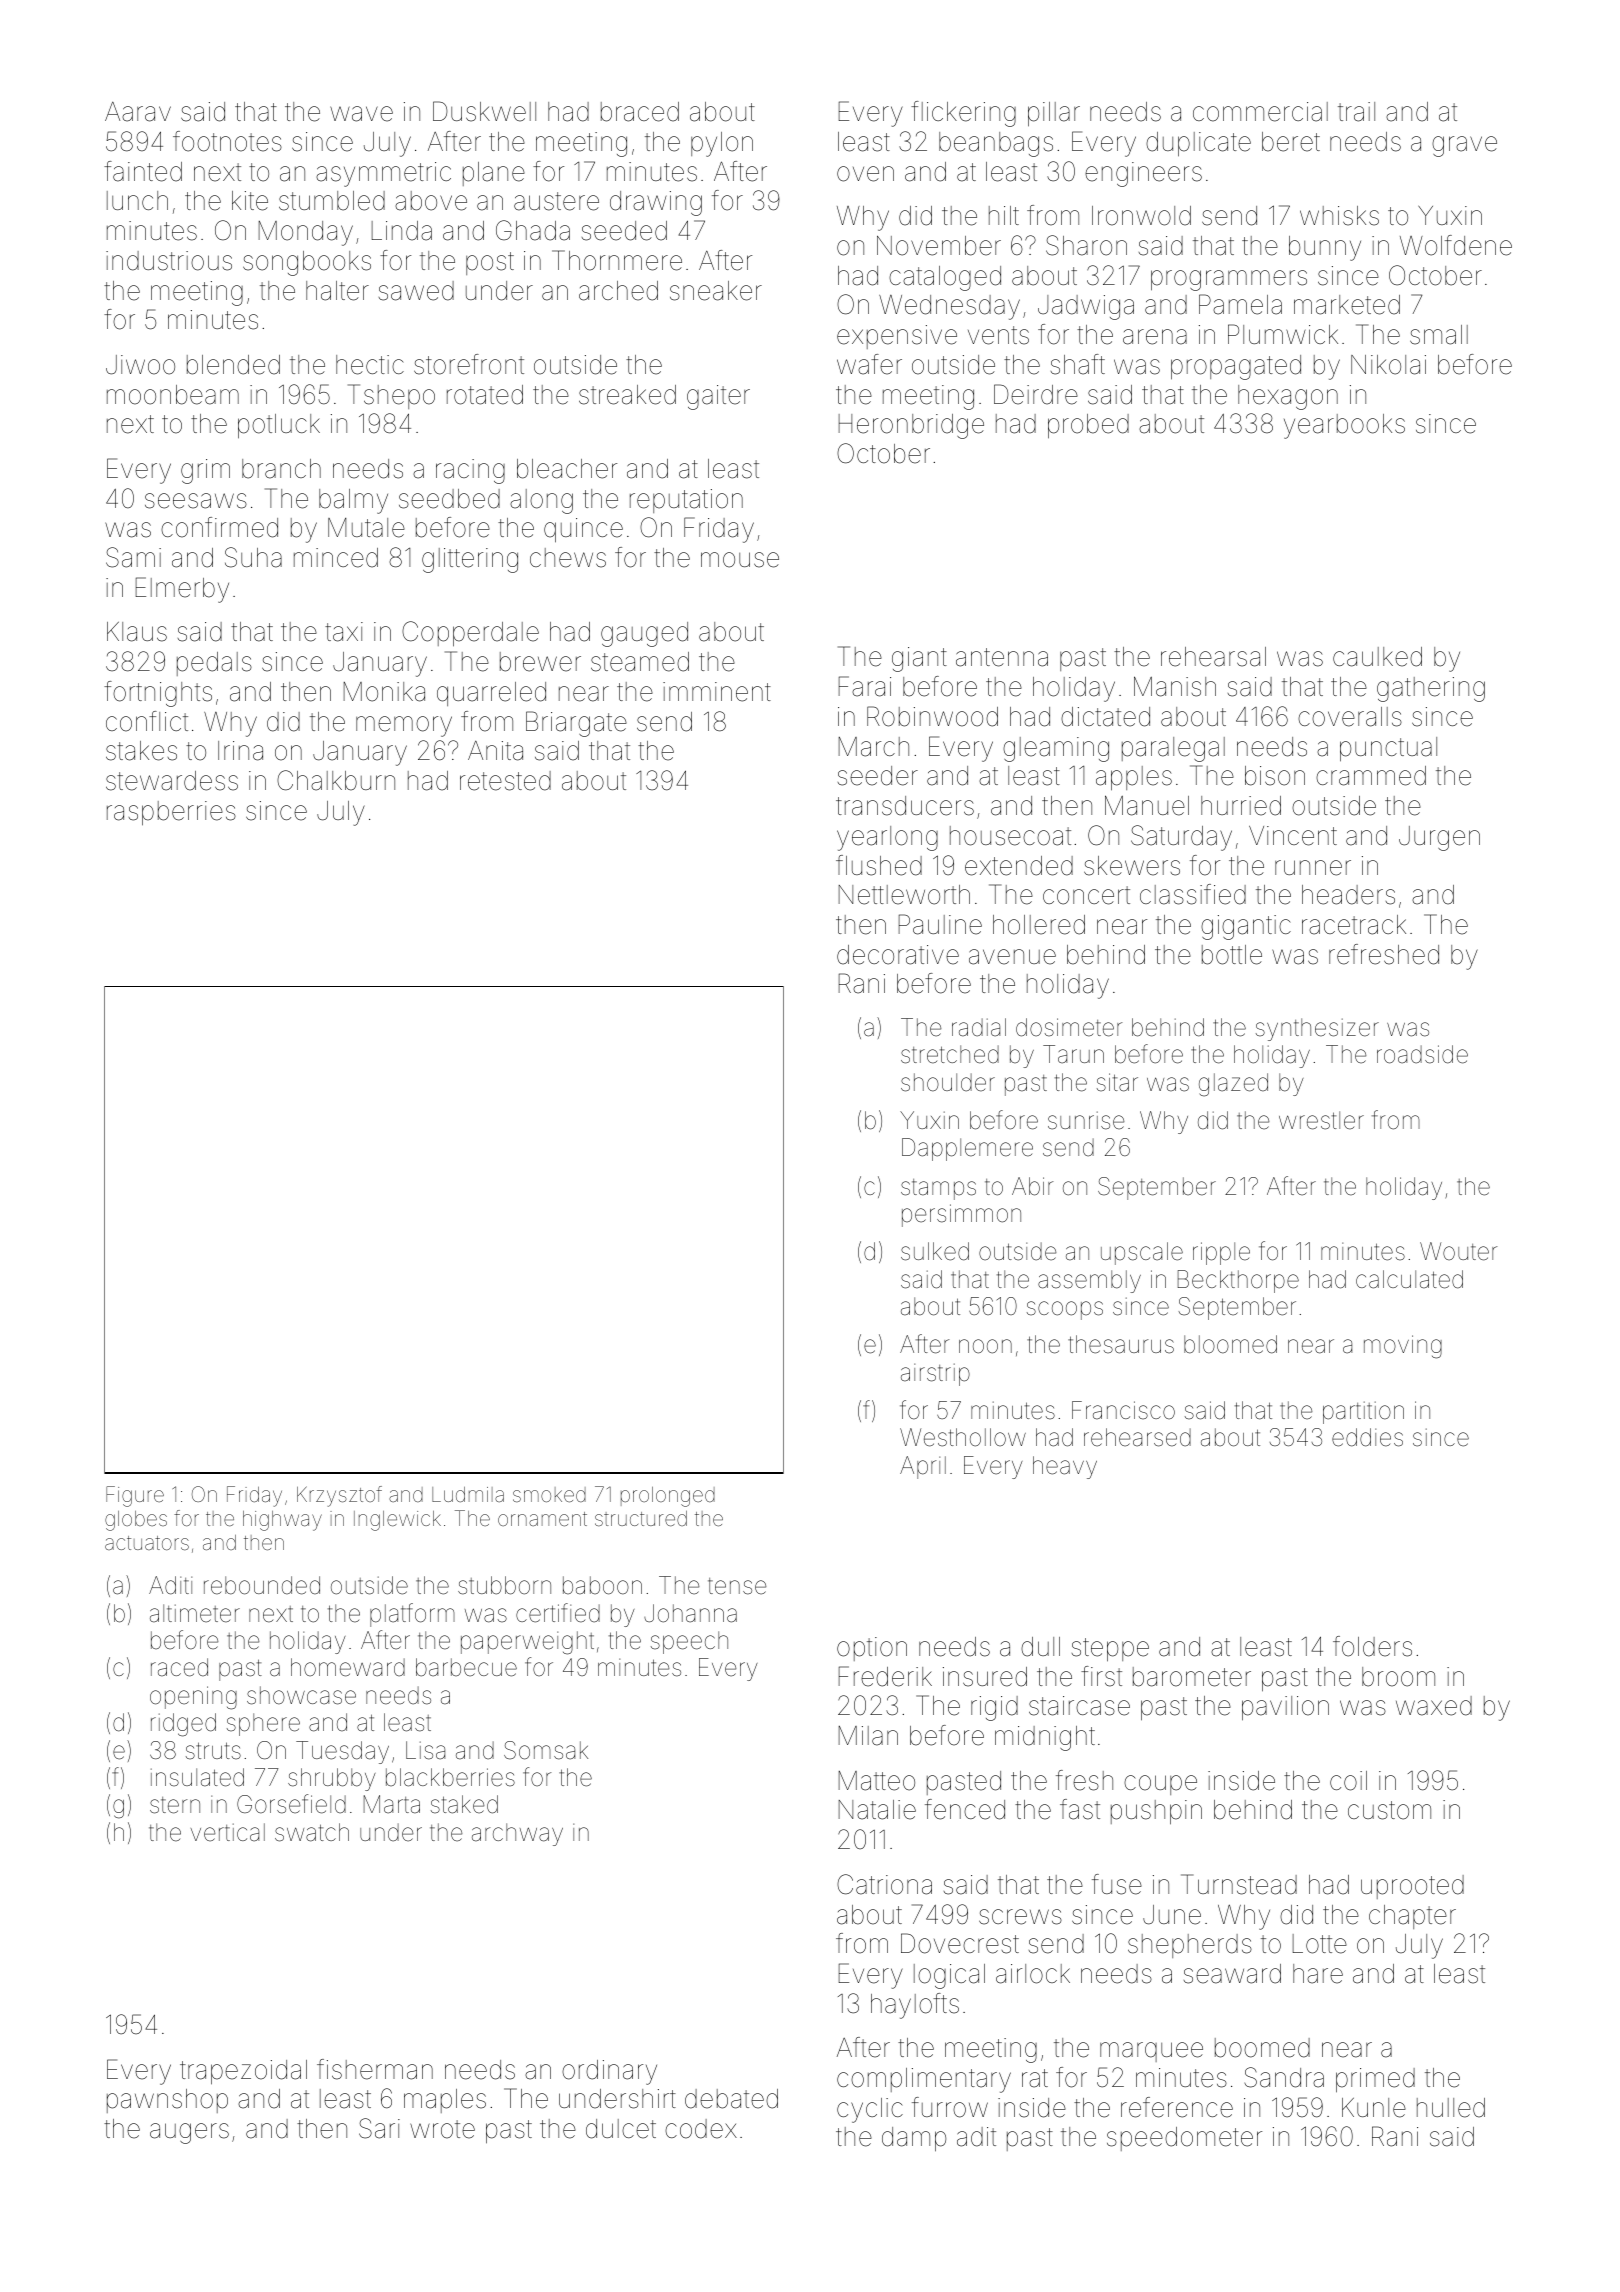 The width and height of the screenshot is (1620, 2292). I want to click on Nikolai, so click(1388, 365).
